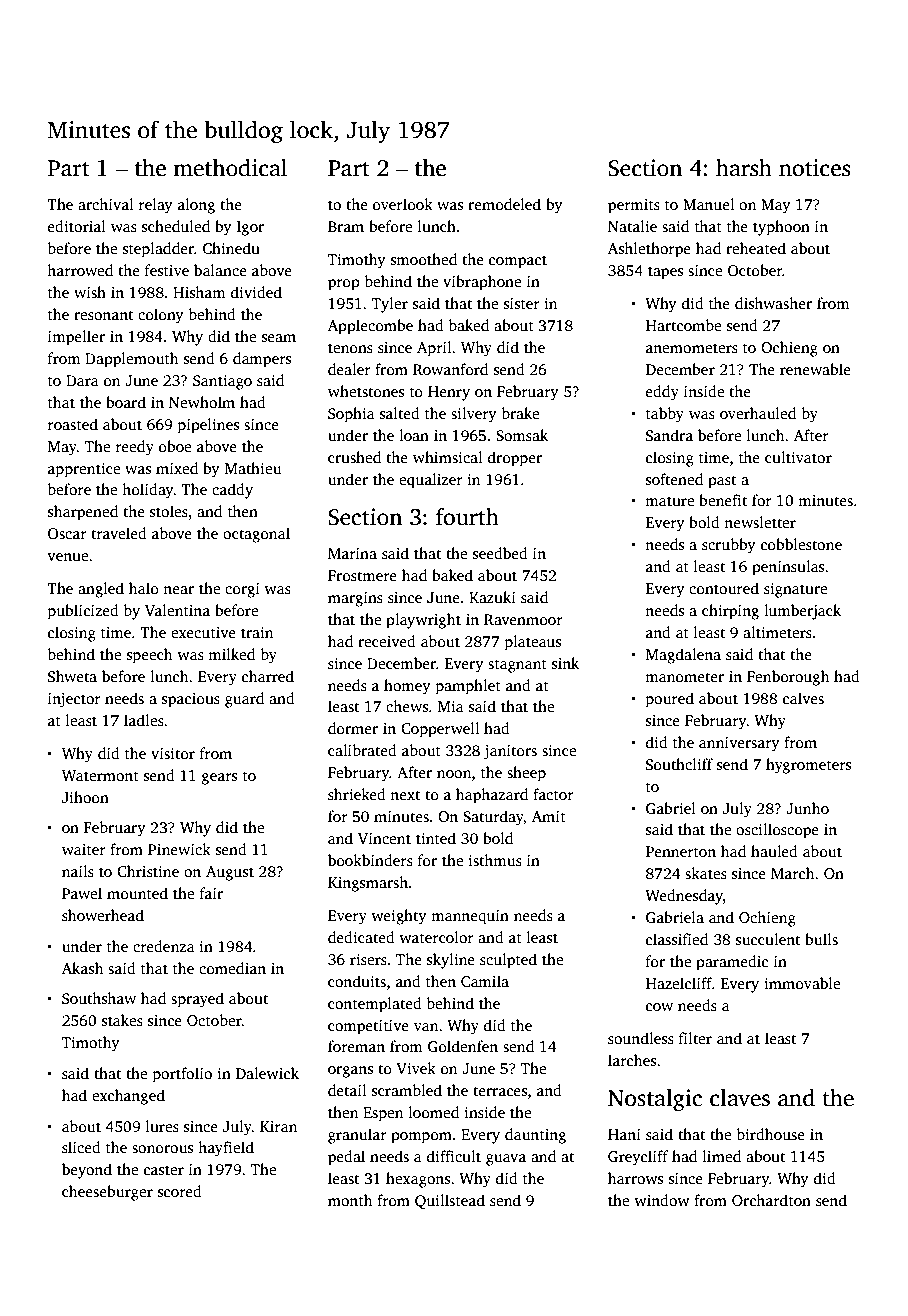 Image resolution: width=908 pixels, height=1316 pixels. Describe the element at coordinates (162, 1126) in the page. I see `lures` at that location.
